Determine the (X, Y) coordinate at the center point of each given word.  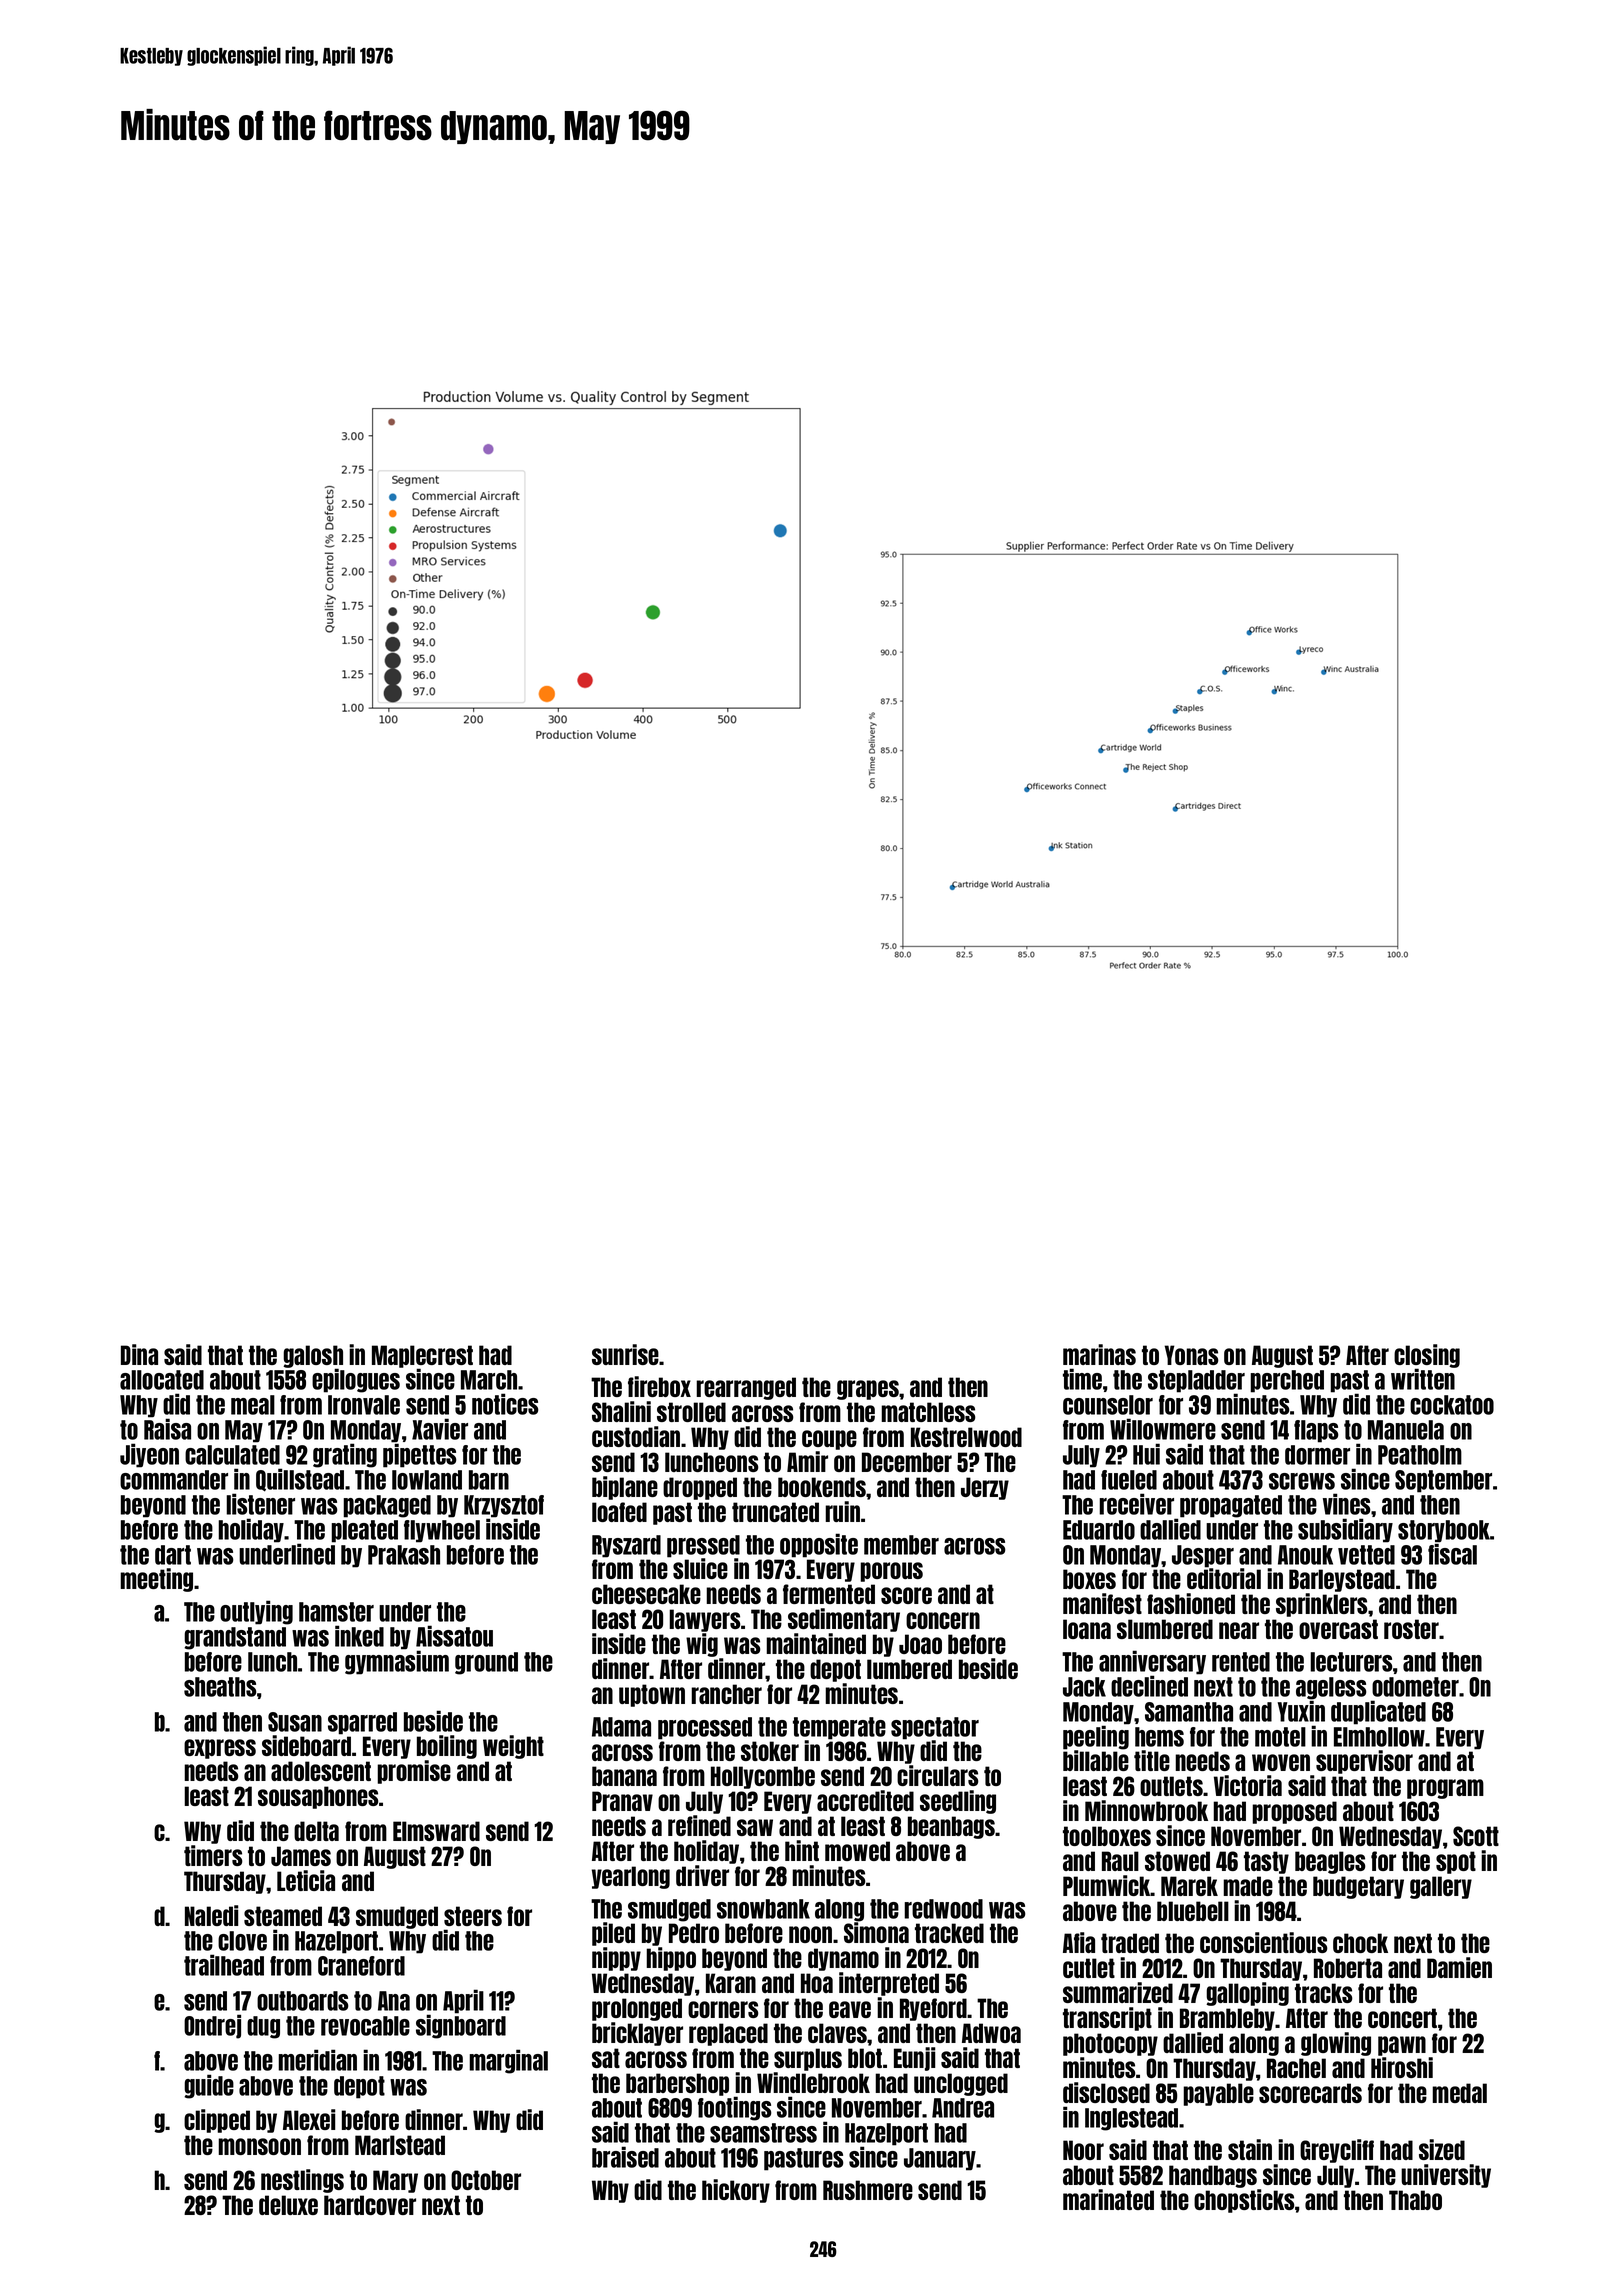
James (301, 1856)
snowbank (763, 1909)
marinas (1099, 1354)
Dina (139, 1354)
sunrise (625, 1354)
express (220, 1749)
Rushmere (868, 2190)
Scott (1476, 1836)
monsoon (259, 2146)
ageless (1331, 1688)
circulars (938, 1775)
